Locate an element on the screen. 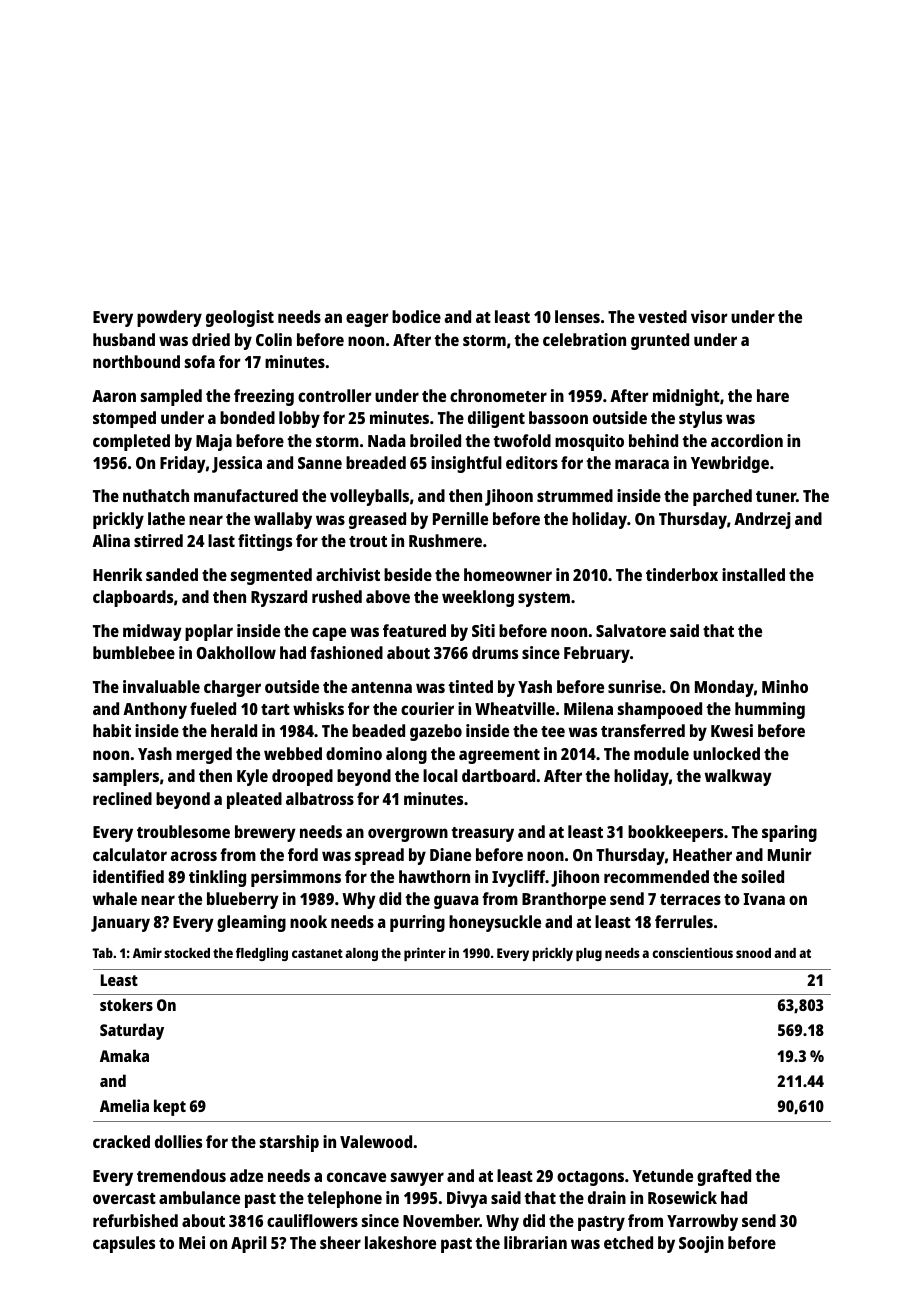  geologist is located at coordinates (240, 318).
